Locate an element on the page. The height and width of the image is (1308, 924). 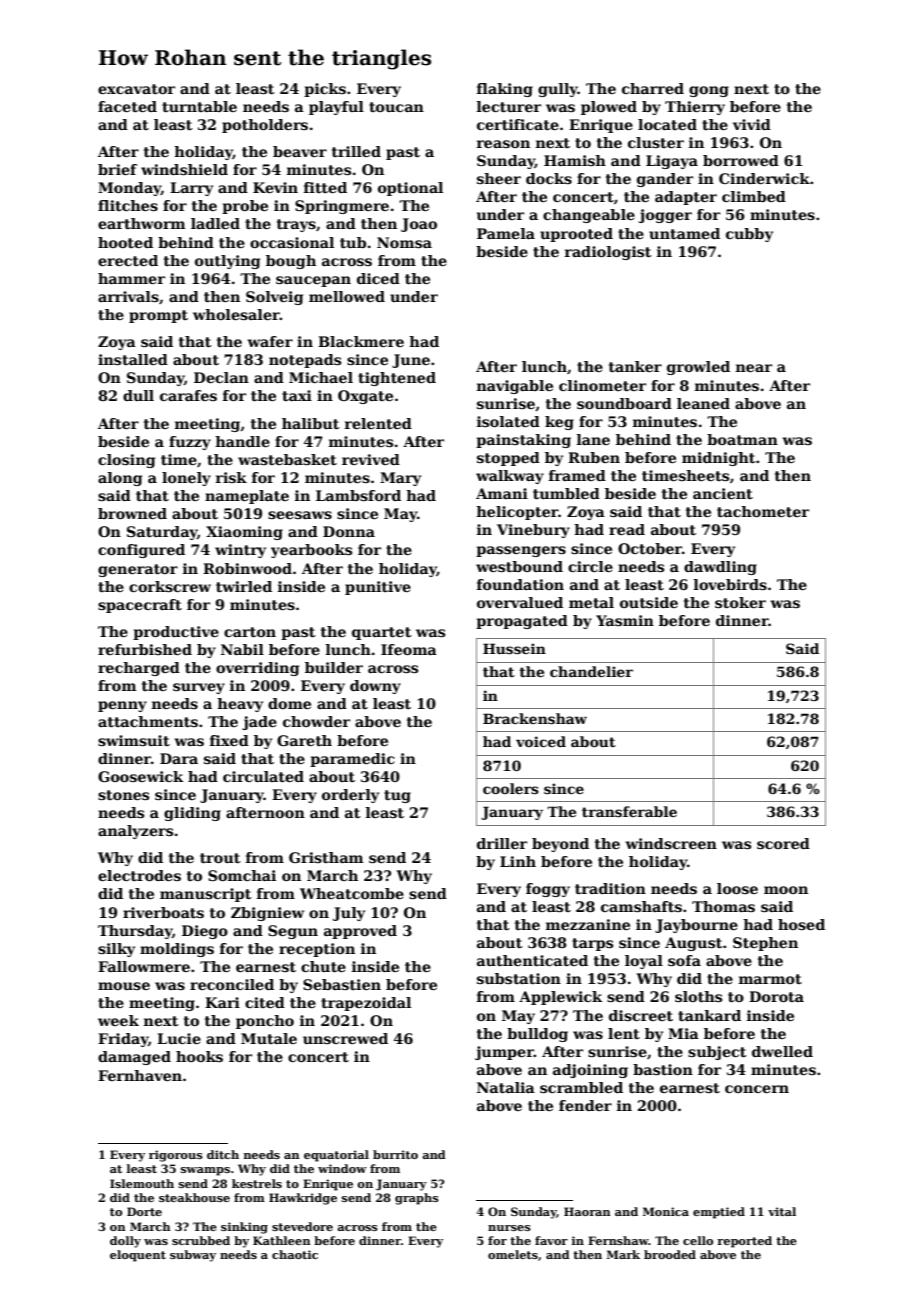
near is located at coordinates (754, 368).
